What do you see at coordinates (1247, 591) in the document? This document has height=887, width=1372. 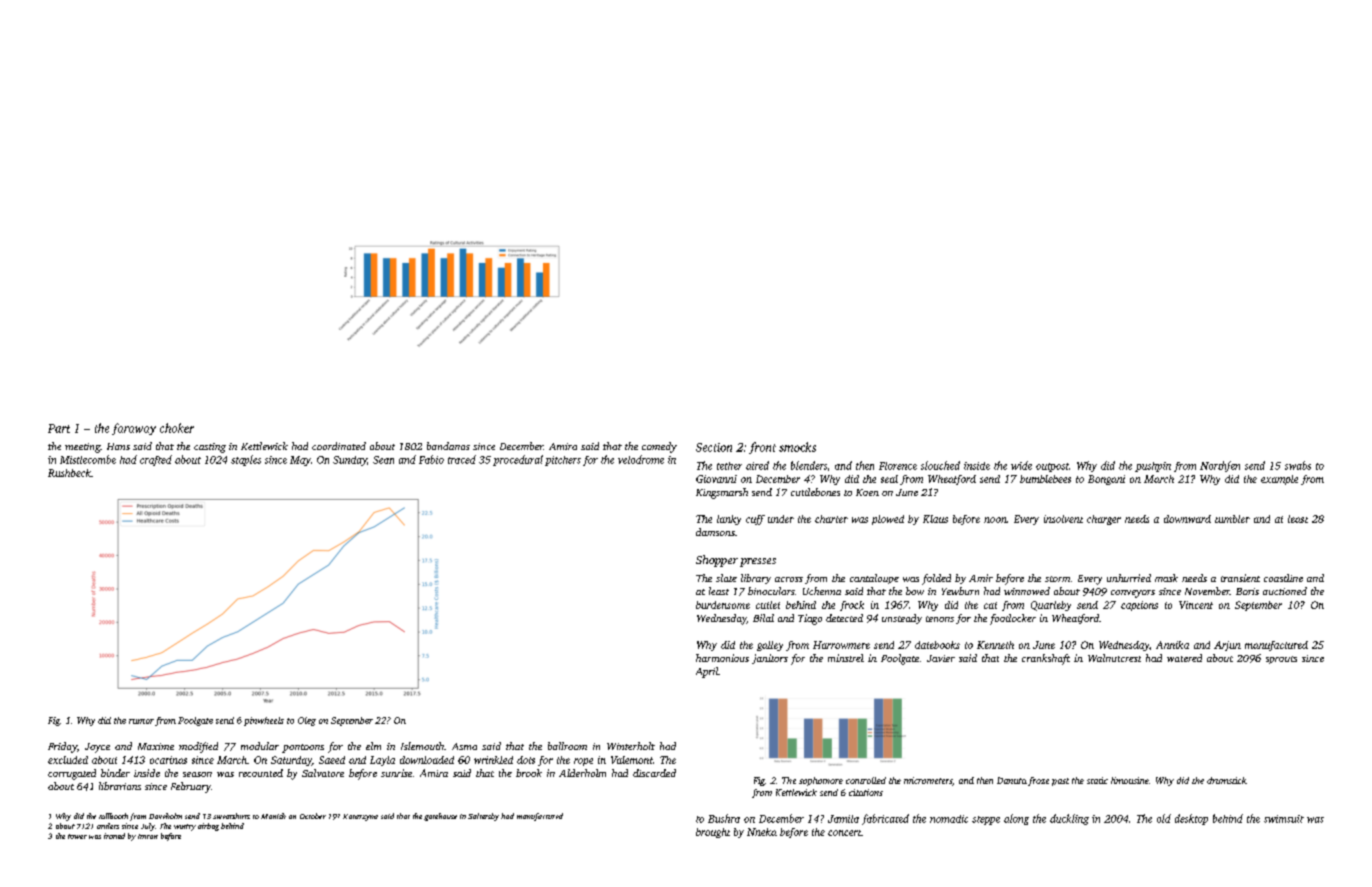 I see `Boris` at bounding box center [1247, 591].
